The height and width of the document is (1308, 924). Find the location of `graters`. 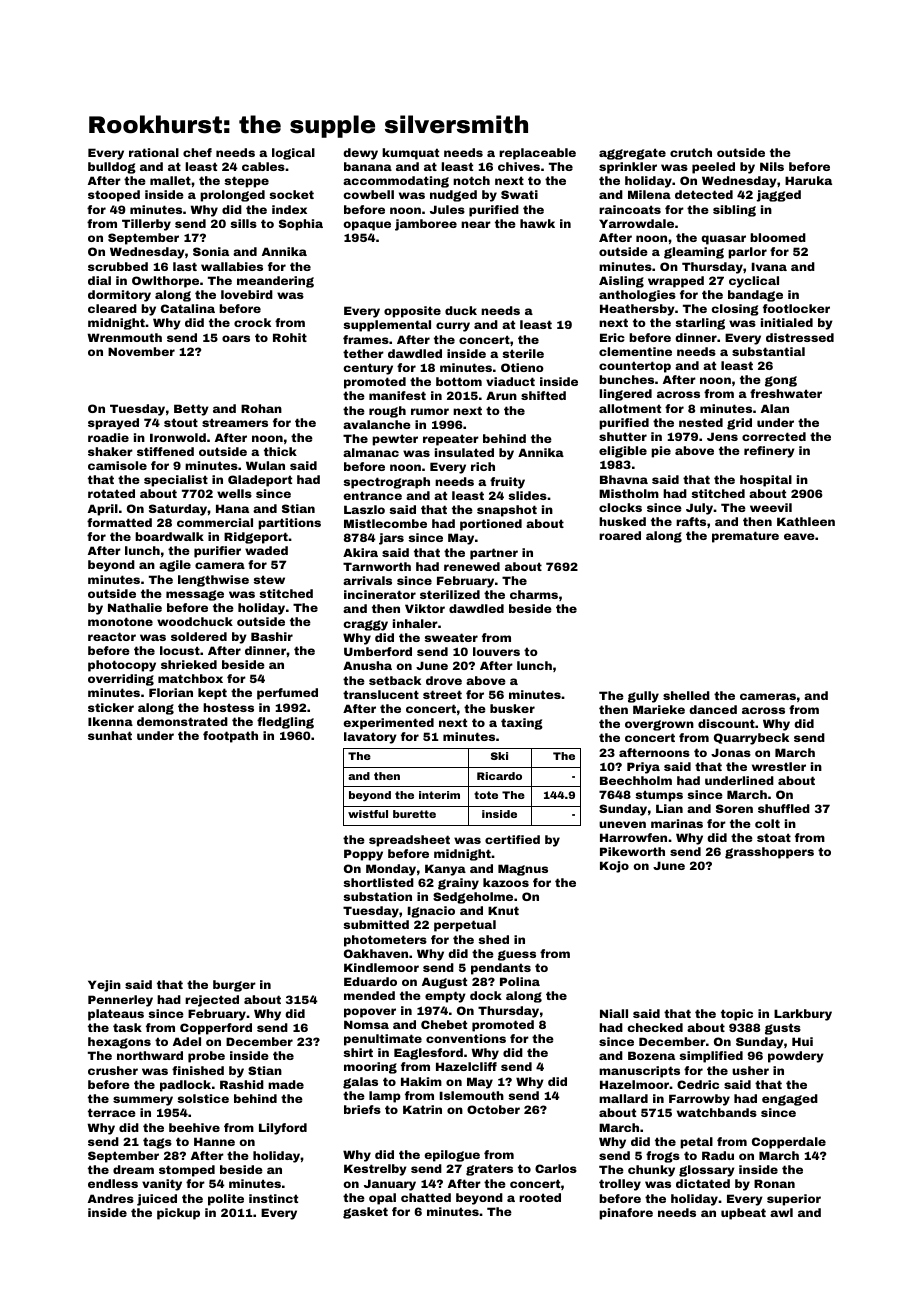

graters is located at coordinates (489, 1170).
